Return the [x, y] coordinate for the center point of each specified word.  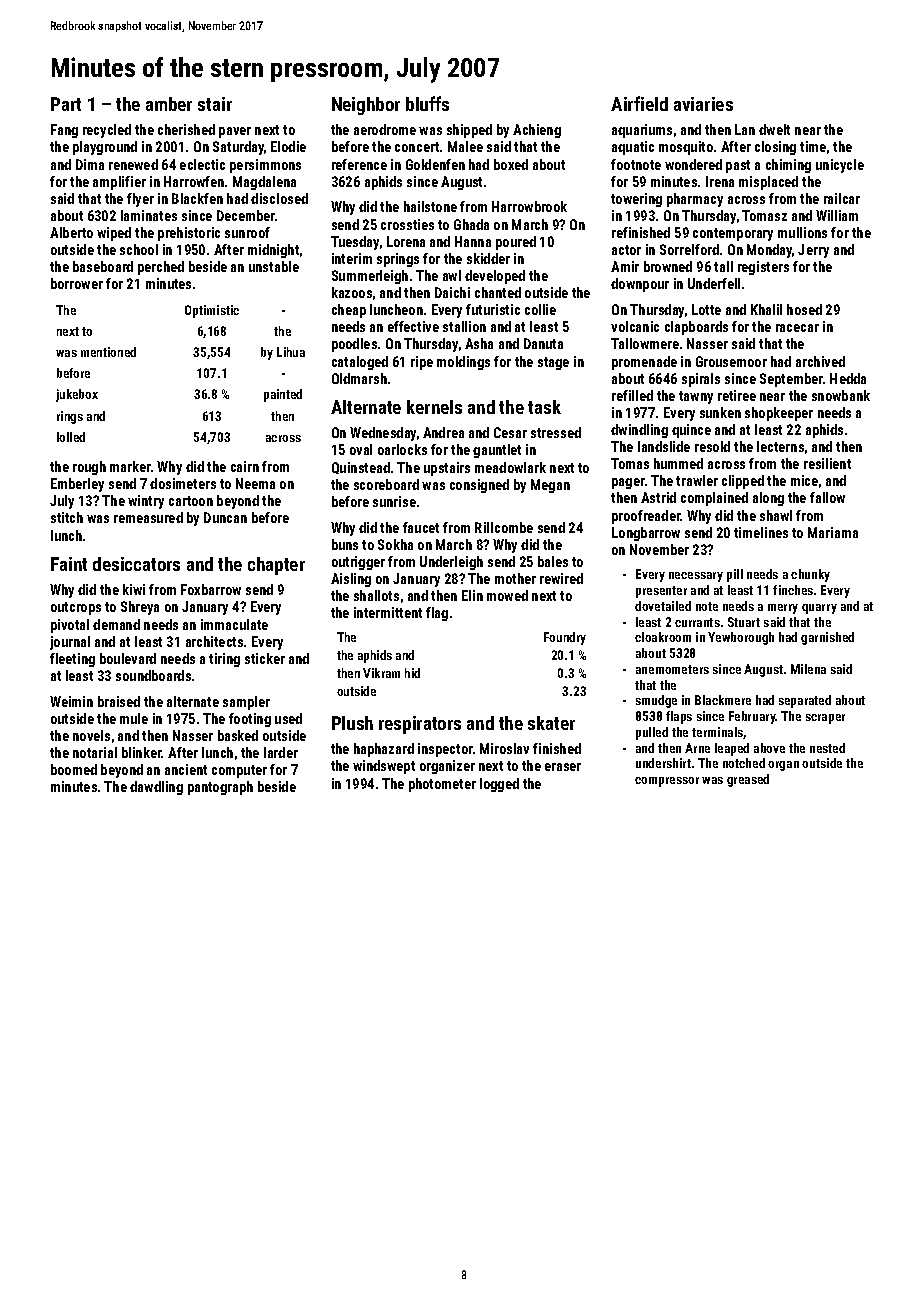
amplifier [119, 183]
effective [413, 326]
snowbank [841, 395]
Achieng [537, 131]
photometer [442, 785]
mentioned [108, 352]
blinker [142, 752]
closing [775, 148]
